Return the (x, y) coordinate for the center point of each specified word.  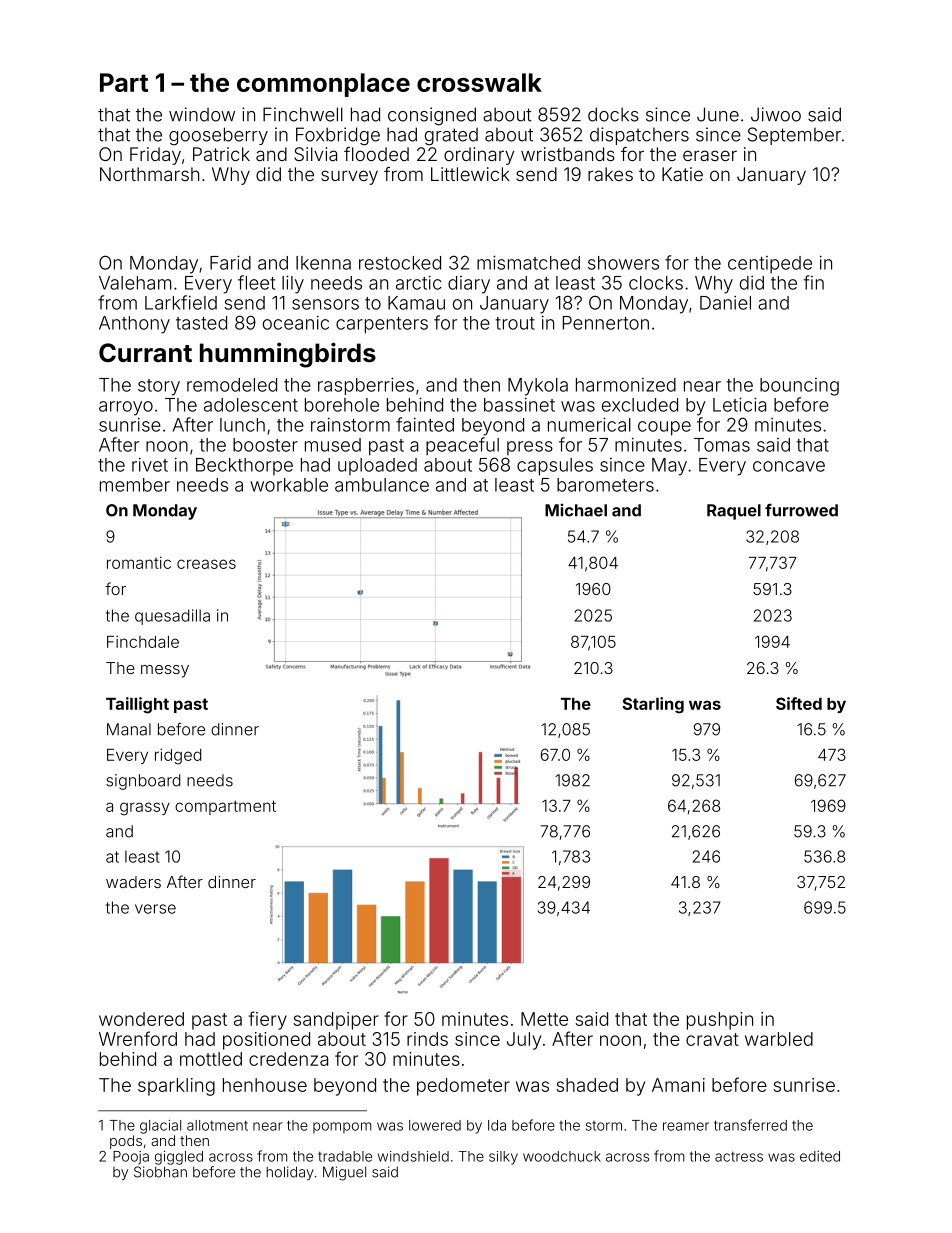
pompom (342, 1128)
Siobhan (160, 1172)
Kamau (416, 303)
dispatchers (639, 136)
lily (293, 284)
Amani (678, 1085)
